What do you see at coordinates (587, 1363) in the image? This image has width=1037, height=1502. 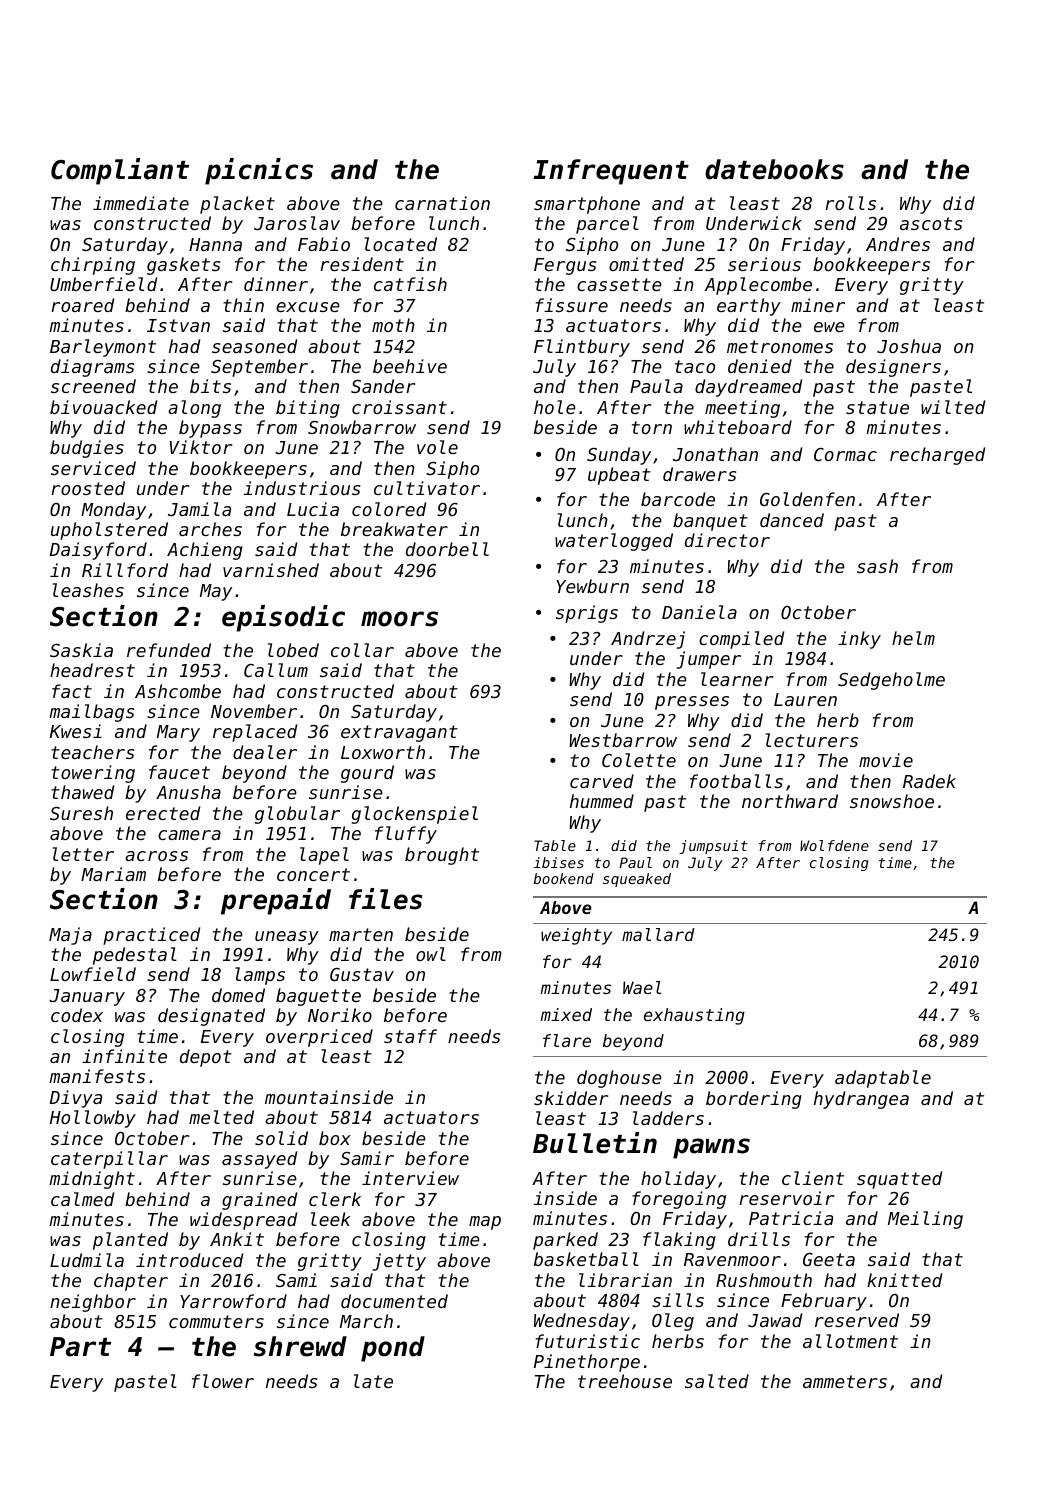 I see `Pinethorpe` at bounding box center [587, 1363].
